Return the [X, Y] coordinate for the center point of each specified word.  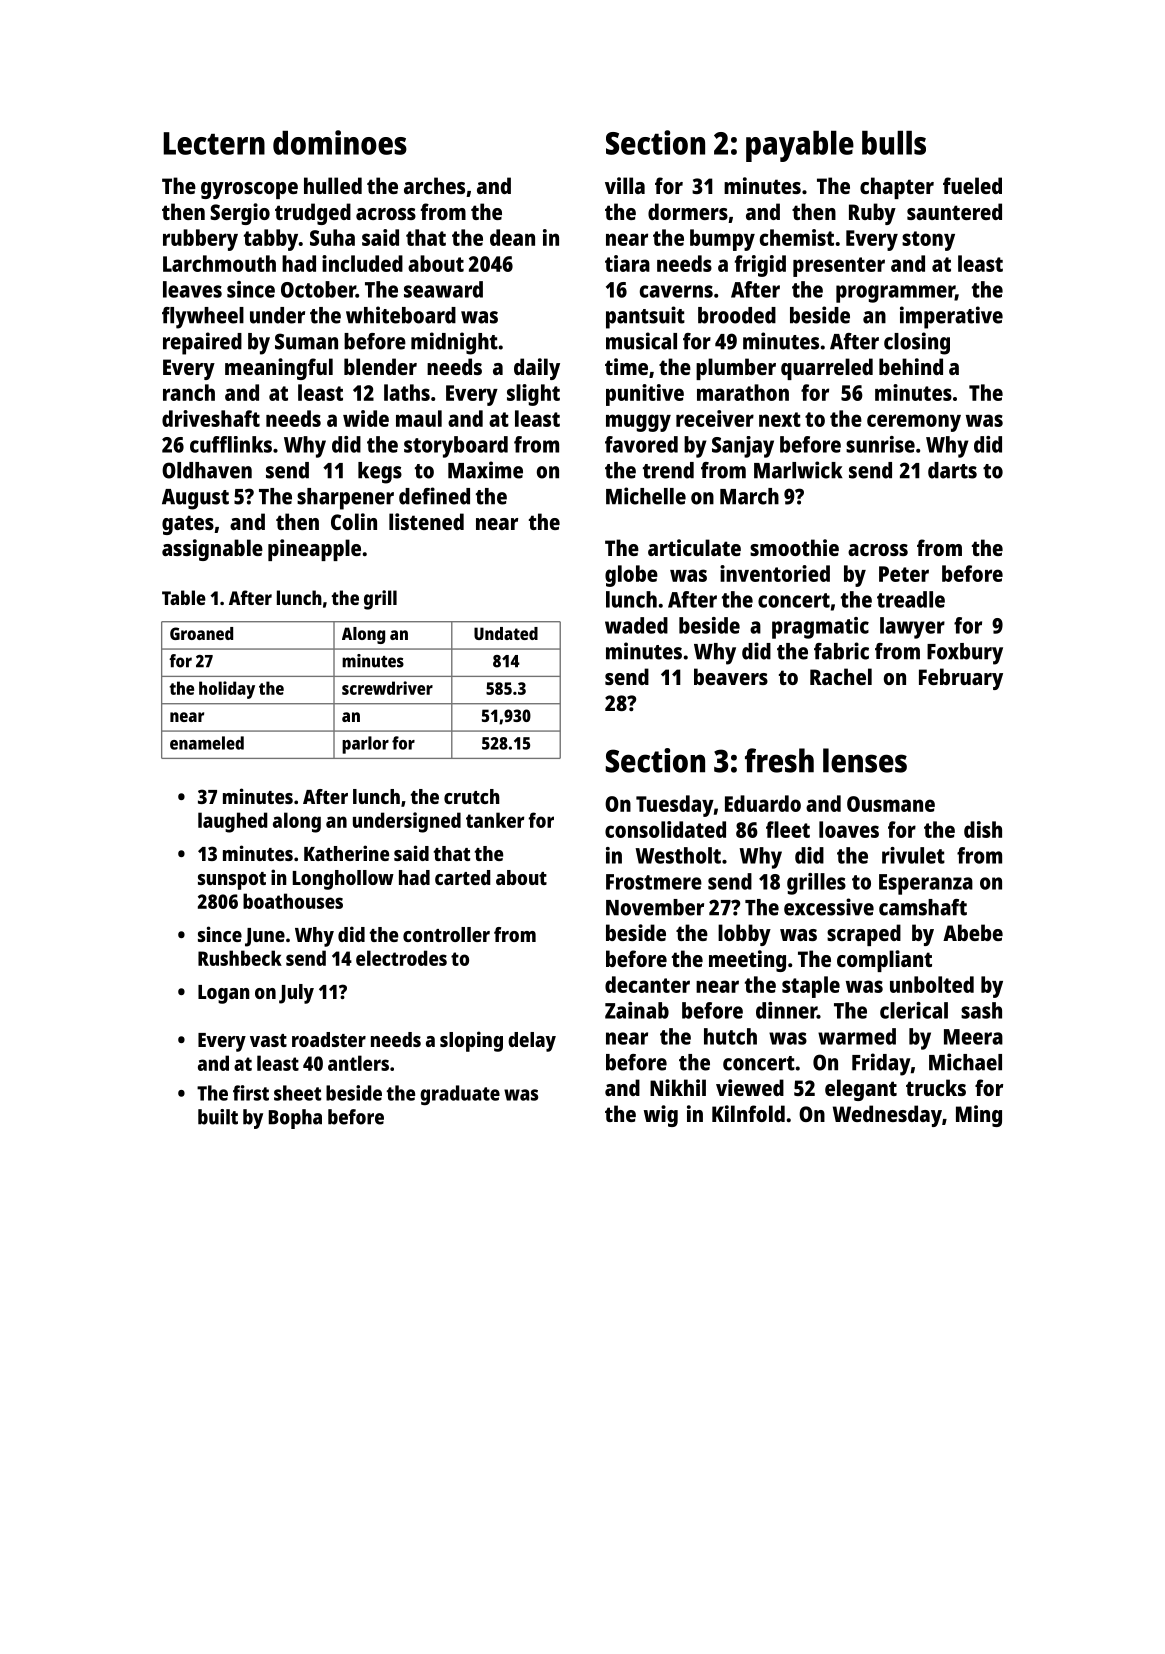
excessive [829, 907]
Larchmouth [219, 263]
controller [446, 934]
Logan [224, 994]
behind [911, 366]
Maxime [485, 470]
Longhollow [343, 880]
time [626, 366]
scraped [864, 935]
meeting [747, 961]
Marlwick [798, 470]
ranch [189, 392]
